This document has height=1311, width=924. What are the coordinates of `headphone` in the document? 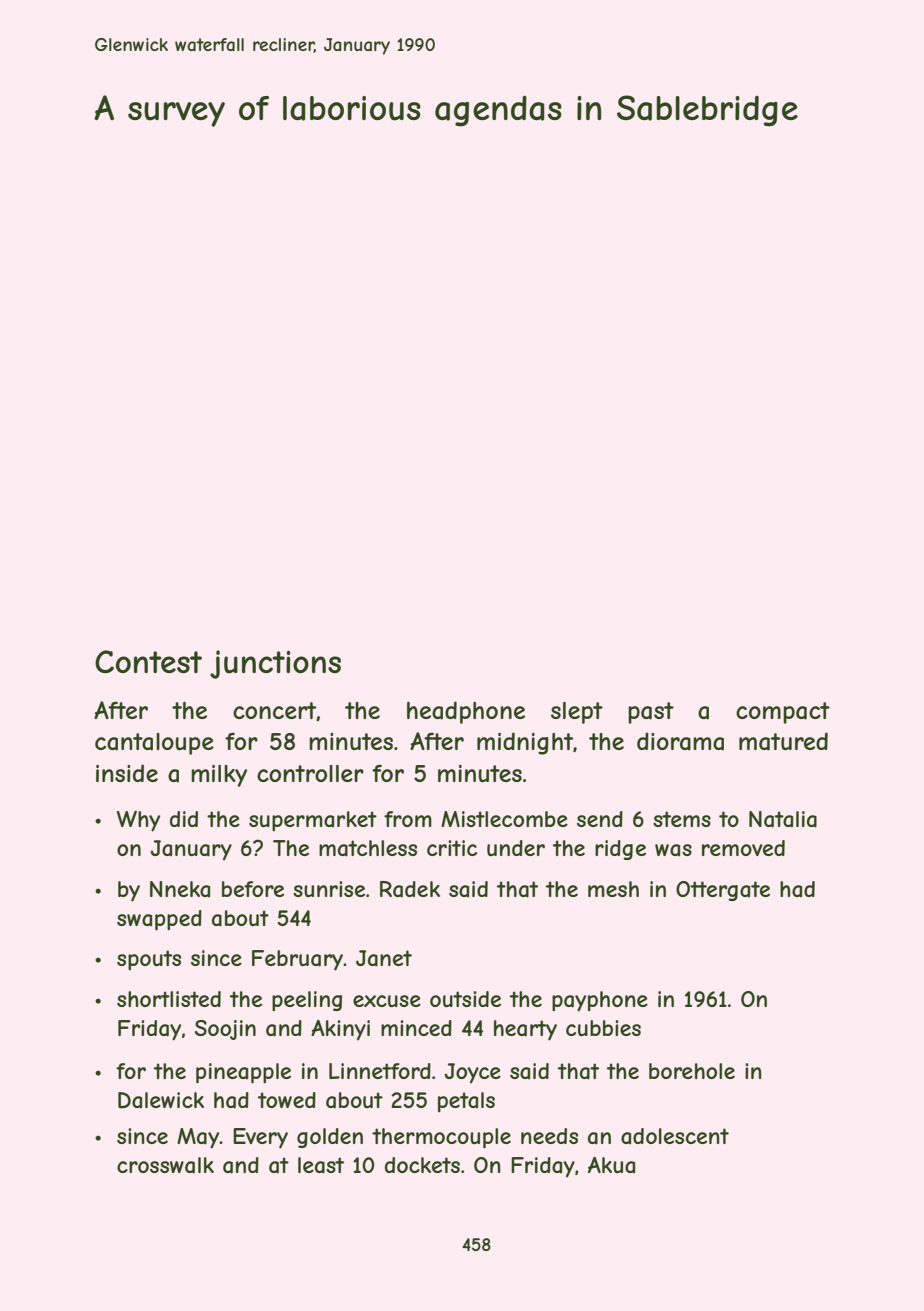 It's located at (466, 712).
